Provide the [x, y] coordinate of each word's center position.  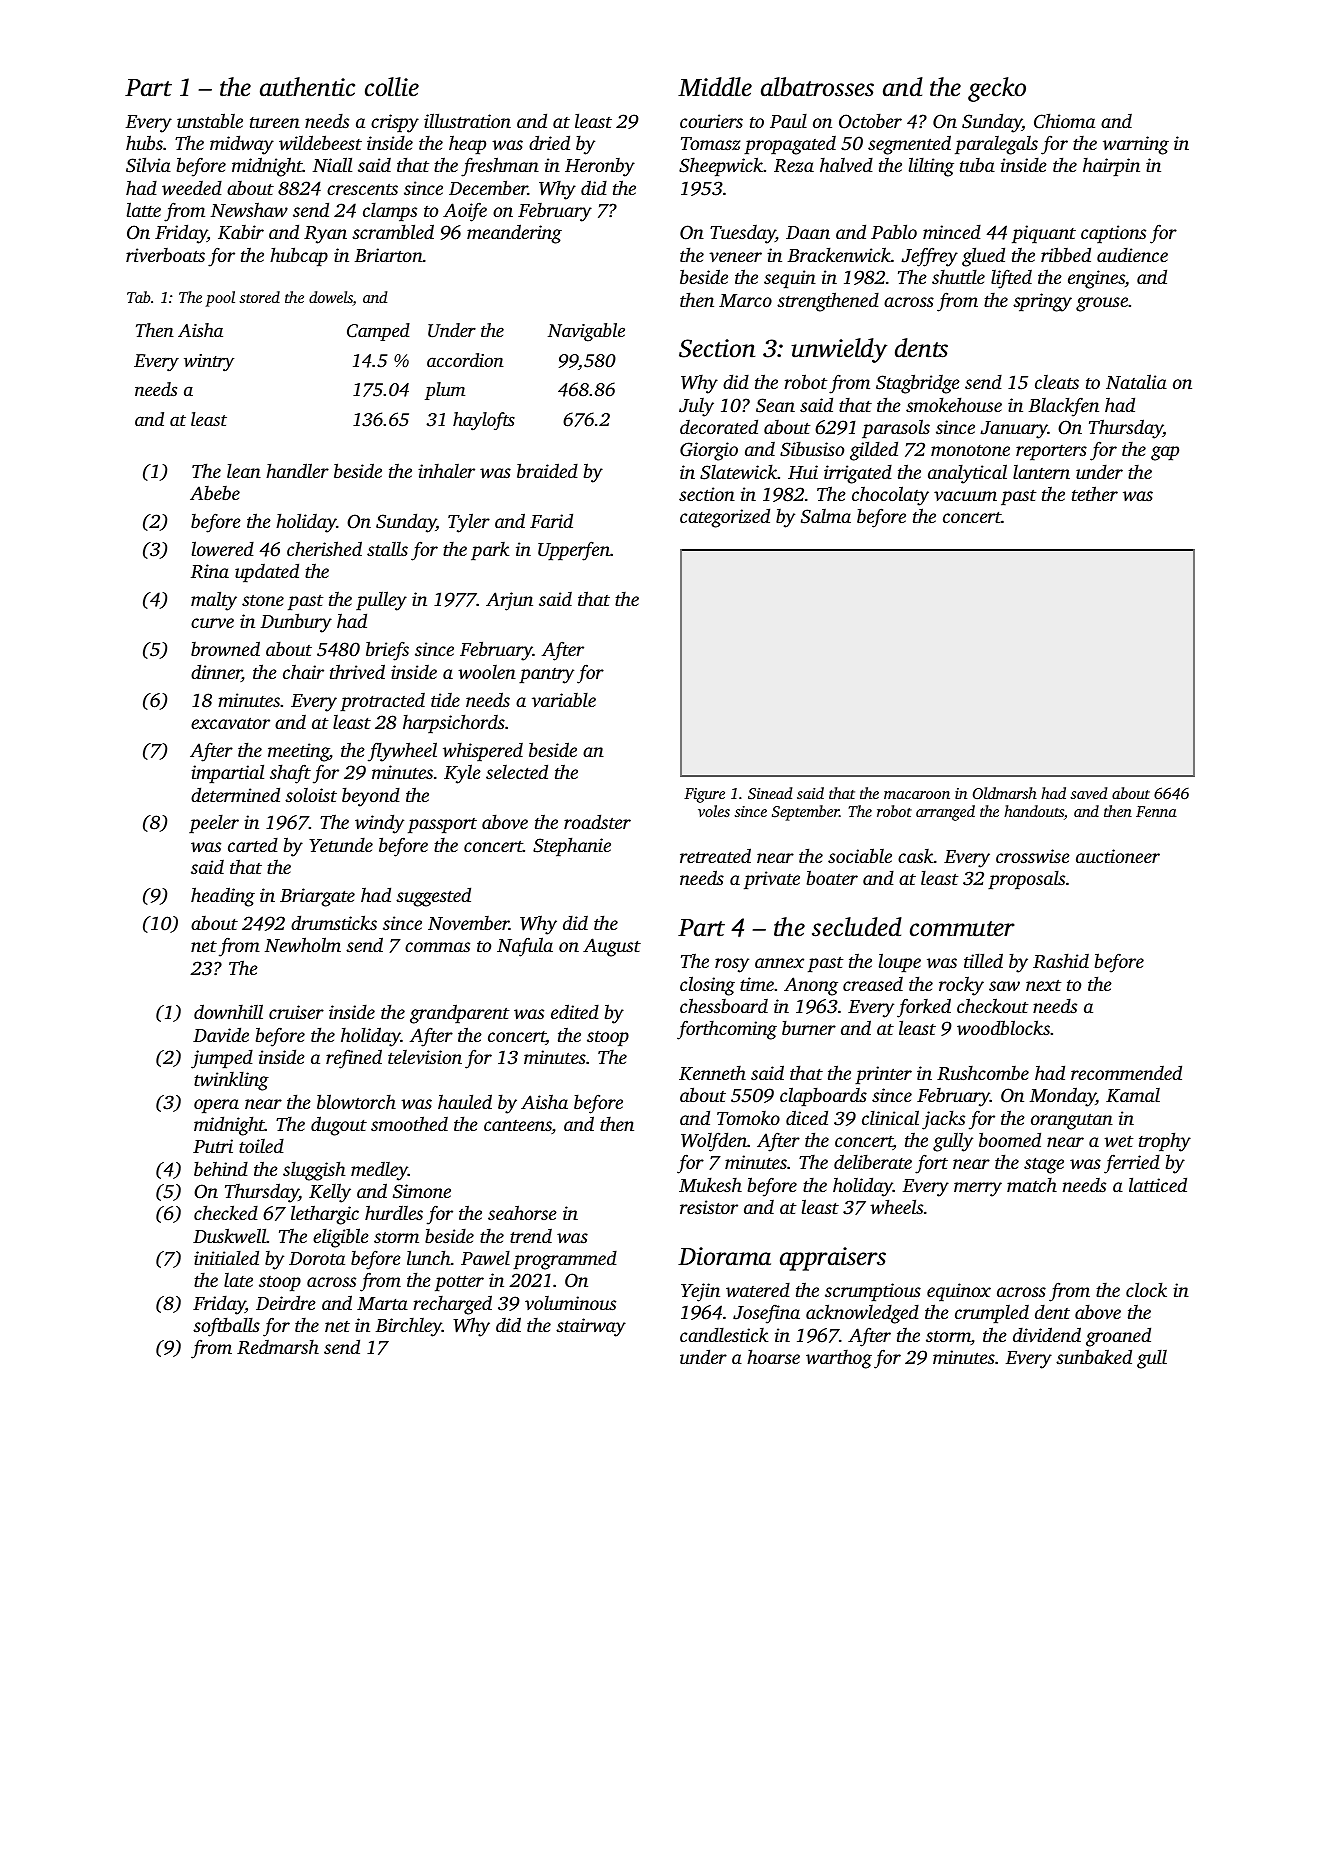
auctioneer [1118, 856]
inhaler [446, 471]
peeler [214, 823]
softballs [226, 1327]
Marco [745, 300]
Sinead [770, 793]
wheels [896, 1206]
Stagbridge [918, 384]
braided [547, 470]
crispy [395, 123]
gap [1165, 453]
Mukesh [710, 1184]
